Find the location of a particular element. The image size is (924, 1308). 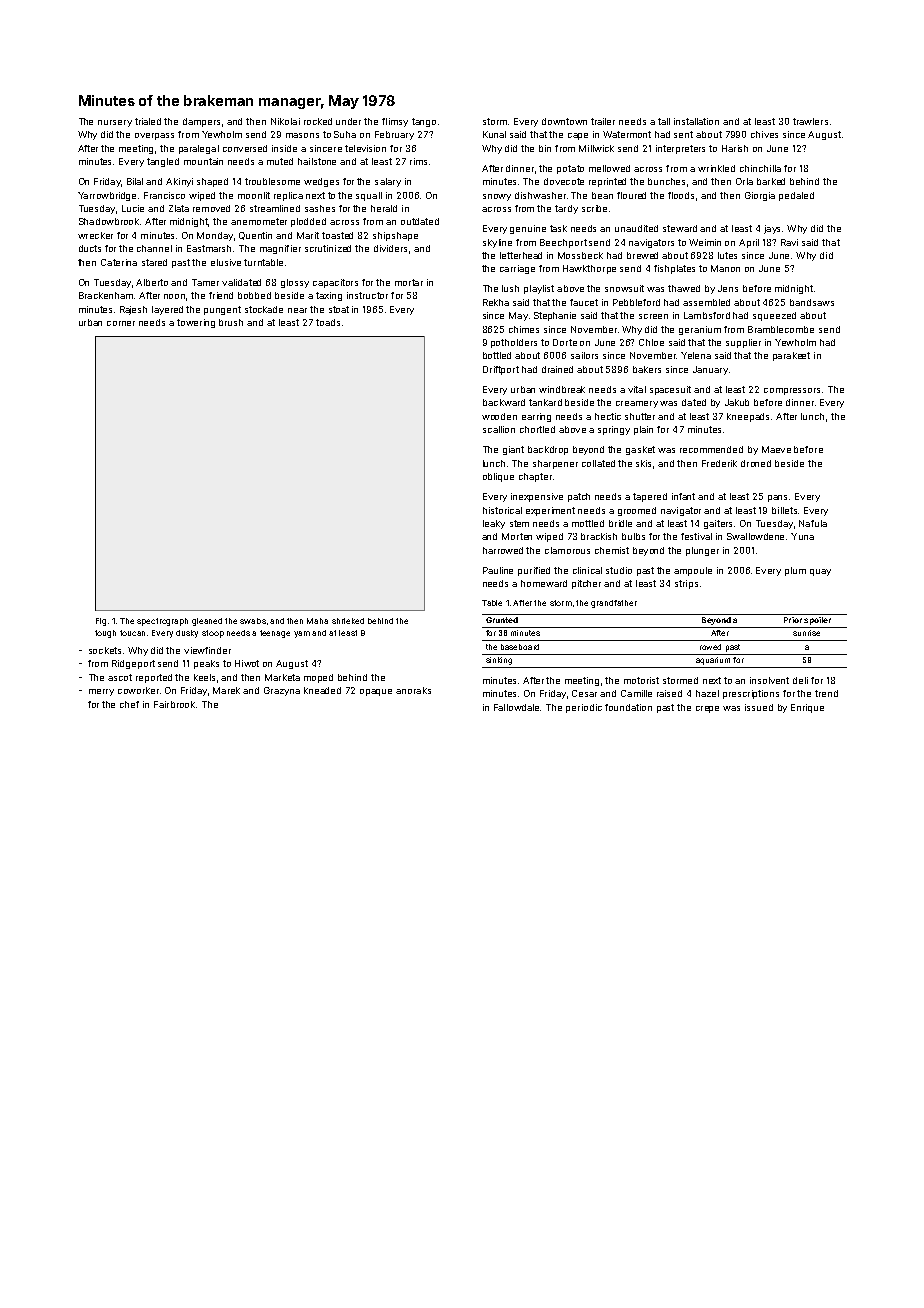

crepe is located at coordinates (707, 709).
